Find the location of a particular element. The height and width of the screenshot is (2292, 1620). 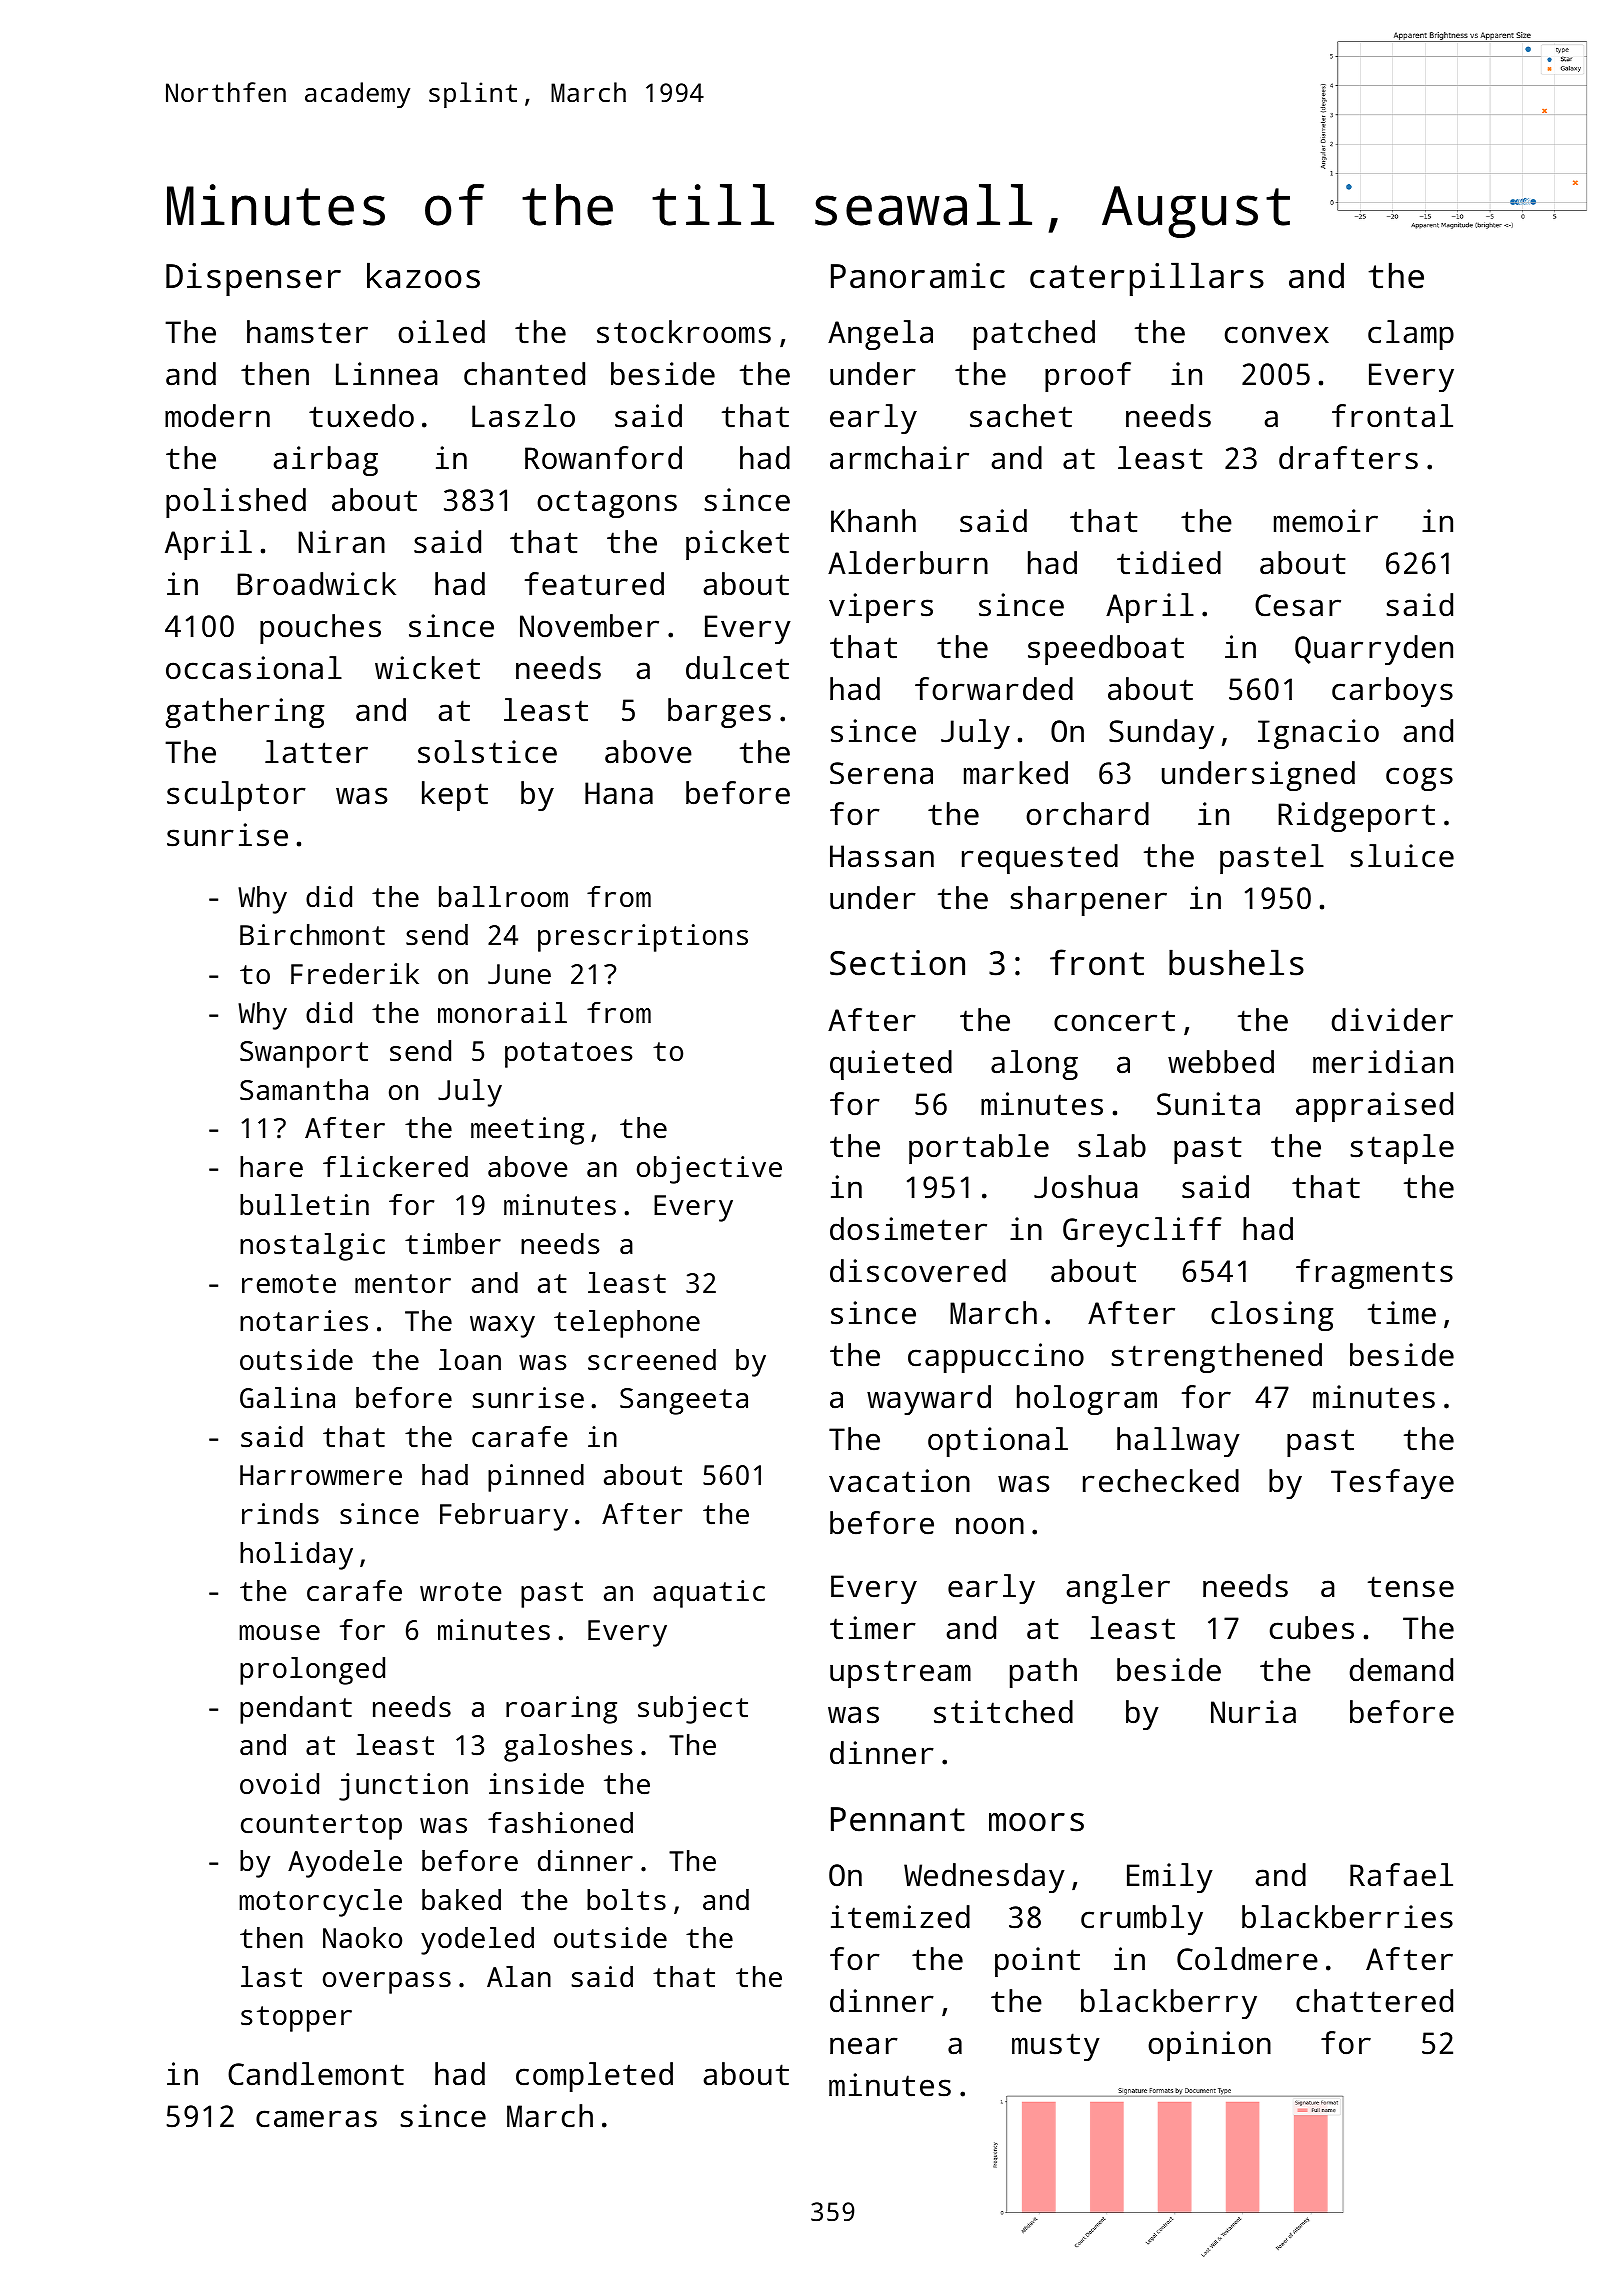

cogs is located at coordinates (1419, 779).
